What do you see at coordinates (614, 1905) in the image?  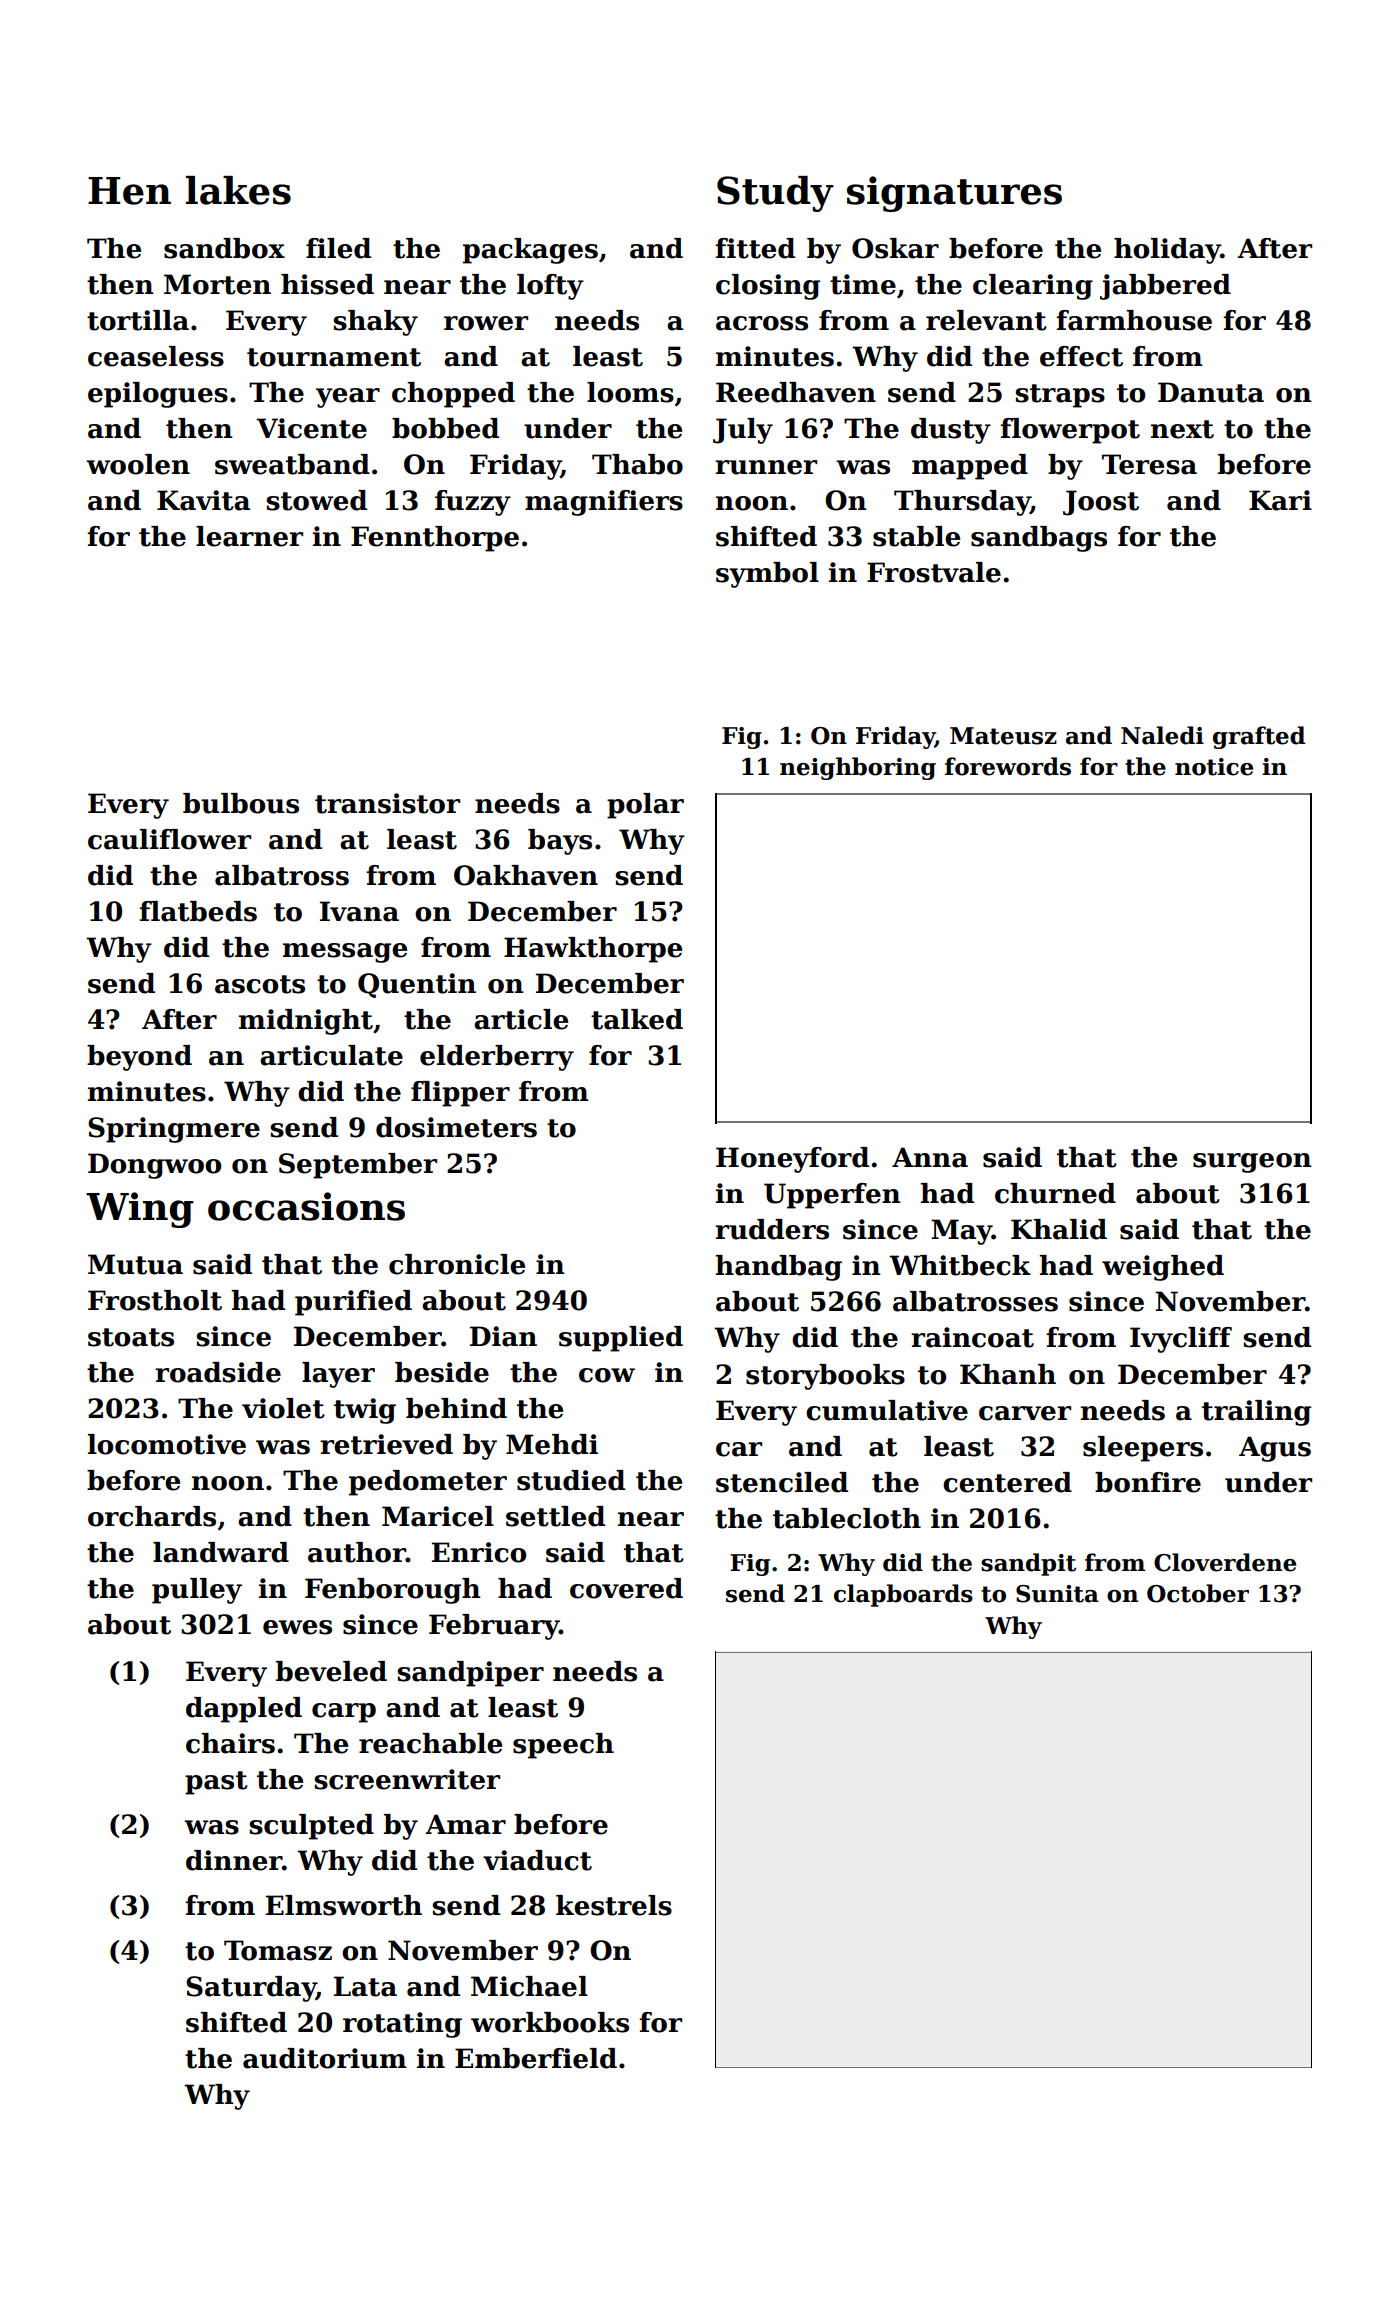 I see `kestrels` at bounding box center [614, 1905].
